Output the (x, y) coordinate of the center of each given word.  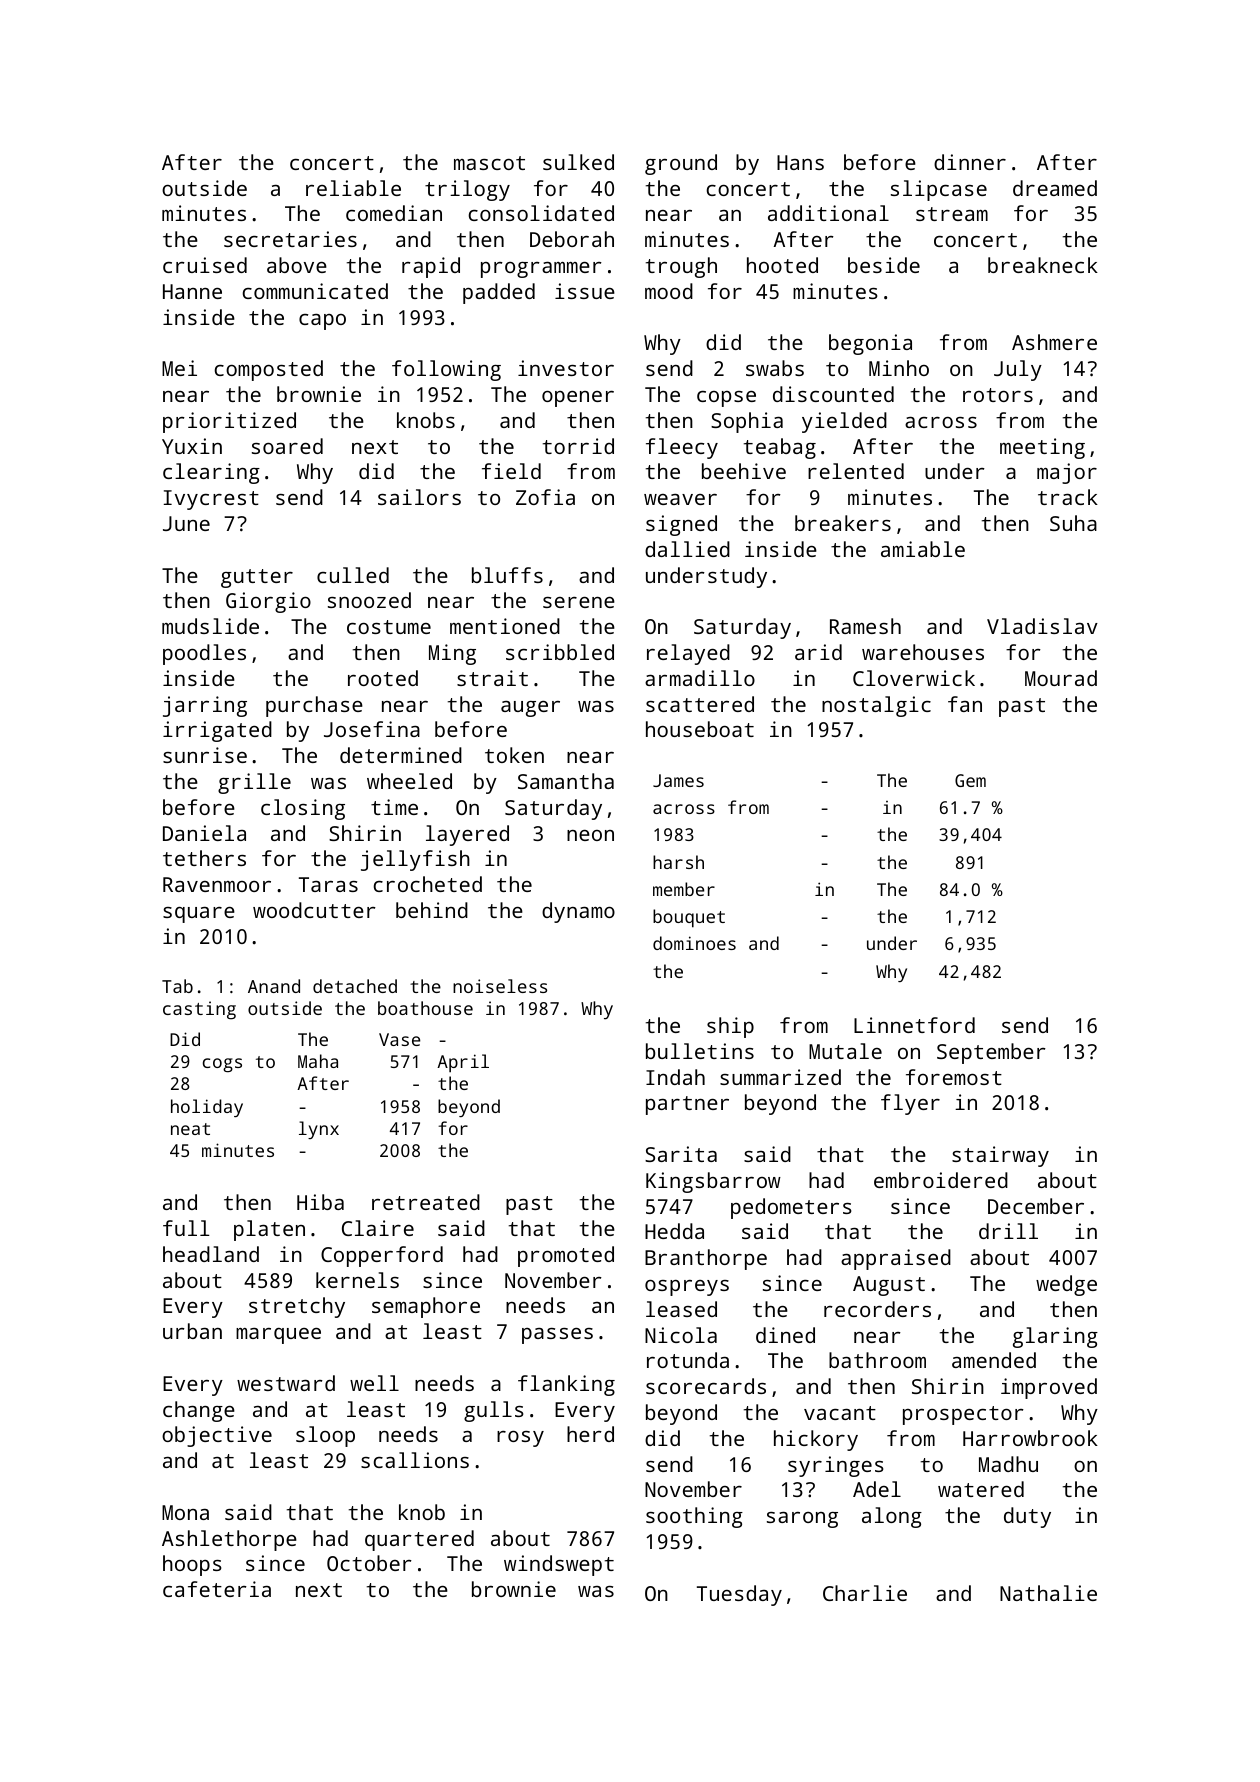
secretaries (290, 239)
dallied (687, 549)
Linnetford (914, 1025)
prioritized (229, 422)
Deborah (572, 239)
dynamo (578, 912)
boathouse (425, 1008)
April (463, 1063)
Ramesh (865, 626)
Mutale (845, 1051)
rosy (520, 1439)
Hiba (320, 1202)
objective (217, 1436)
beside (884, 265)
